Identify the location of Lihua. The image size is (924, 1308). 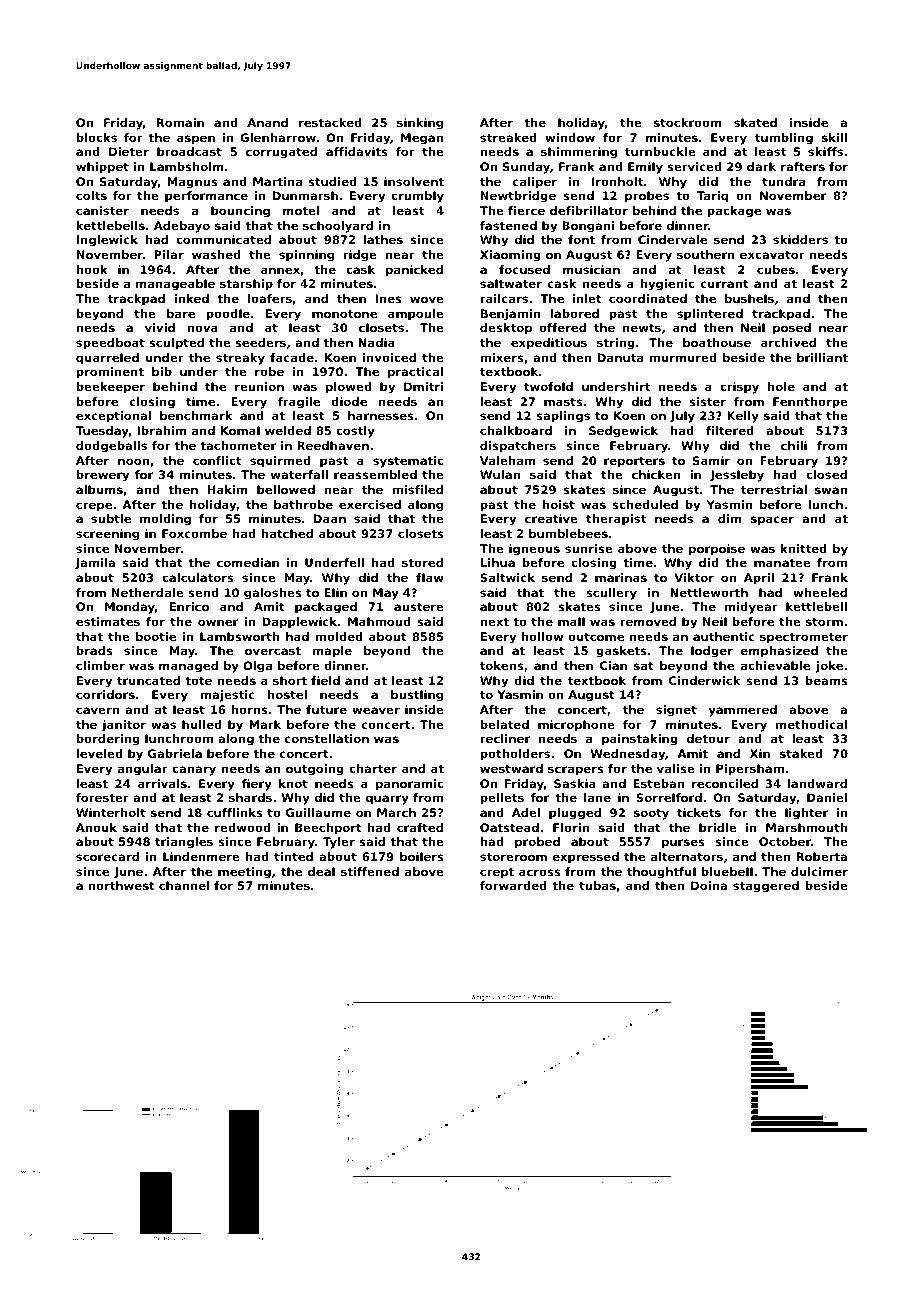
(498, 562).
